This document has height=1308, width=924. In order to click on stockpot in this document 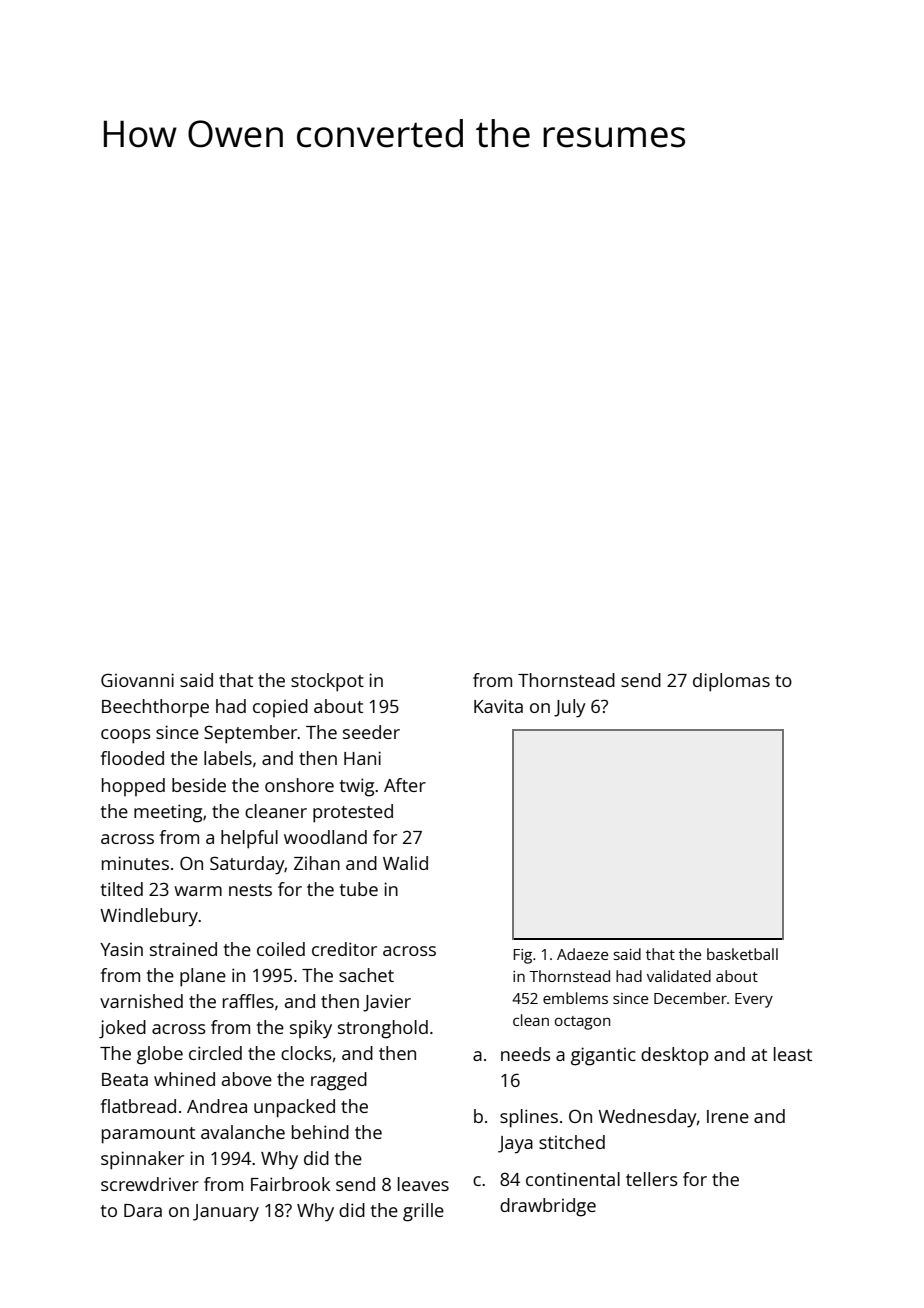, I will do `click(327, 682)`.
